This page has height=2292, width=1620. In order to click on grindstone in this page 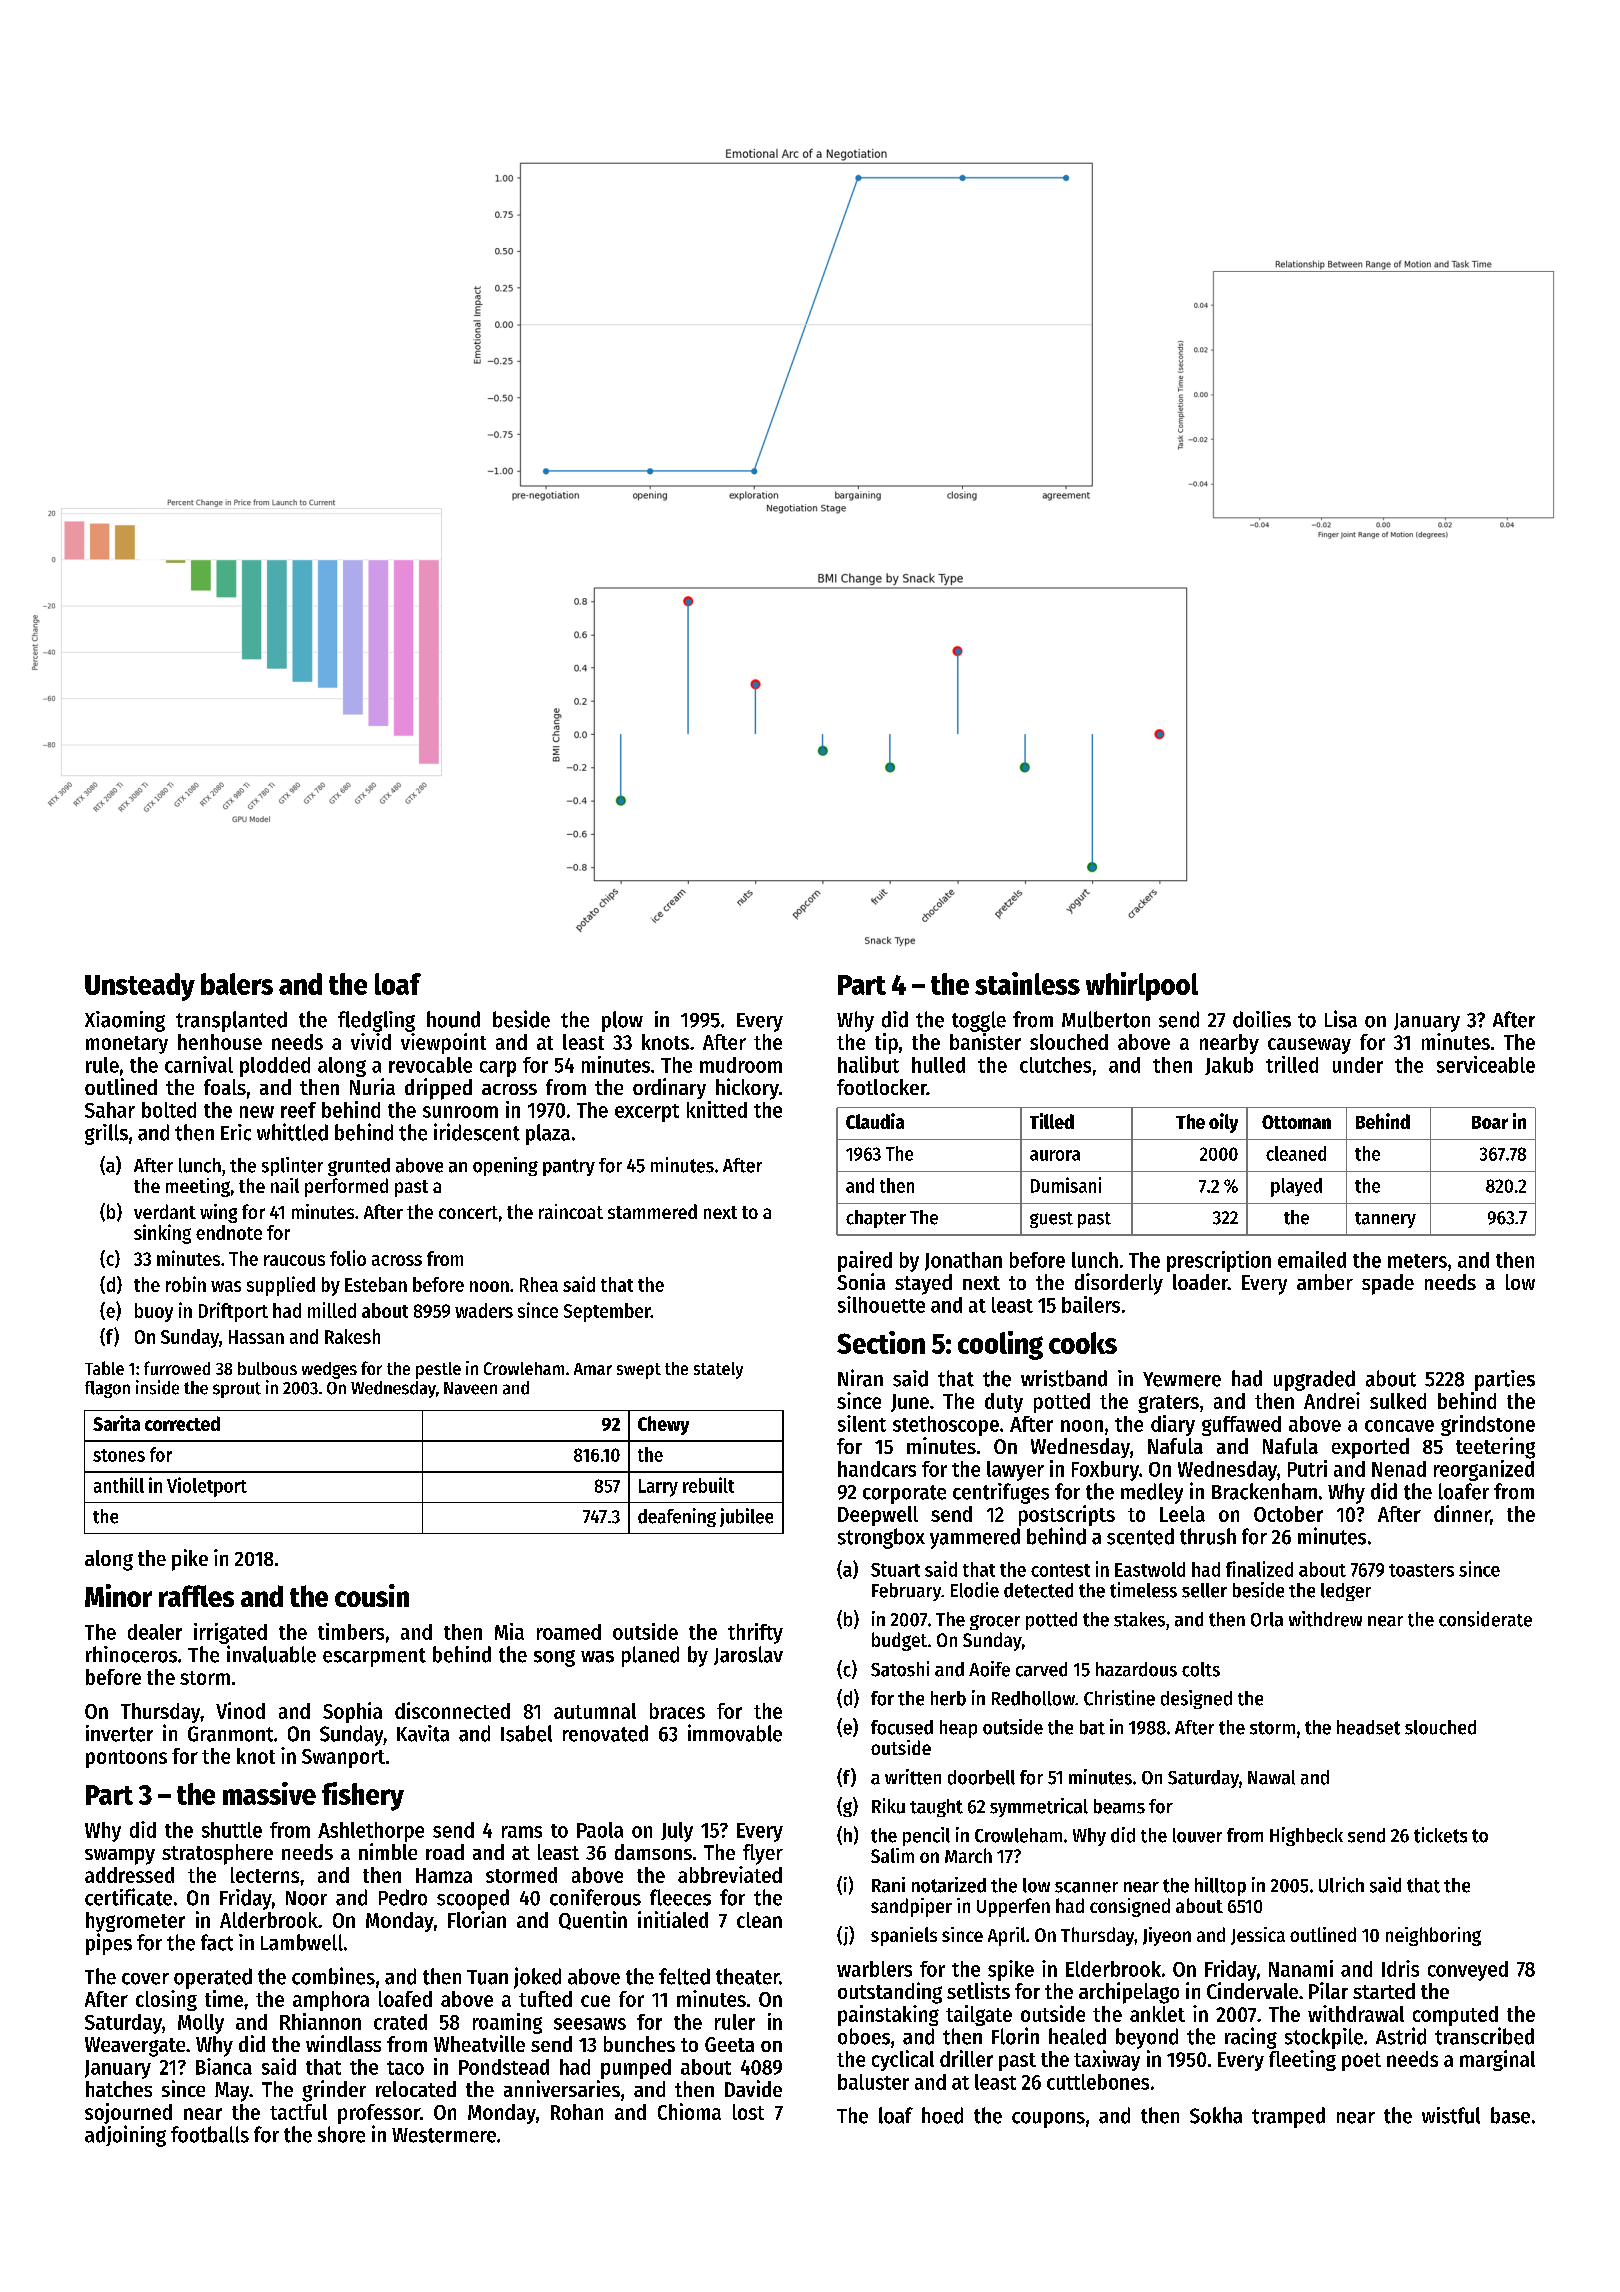, I will do `click(1488, 1425)`.
